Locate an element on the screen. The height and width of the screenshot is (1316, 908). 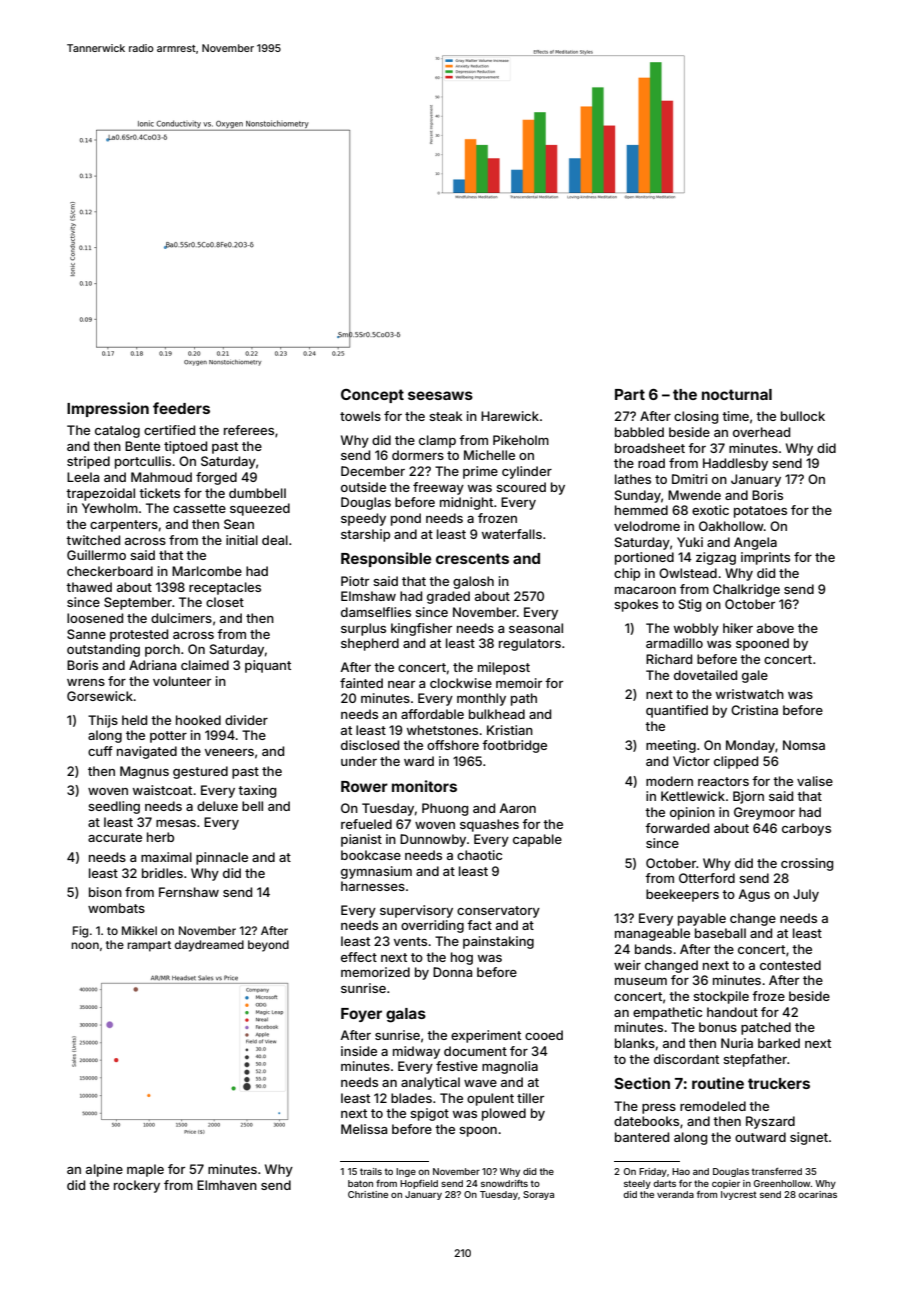
maple is located at coordinates (145, 1170).
